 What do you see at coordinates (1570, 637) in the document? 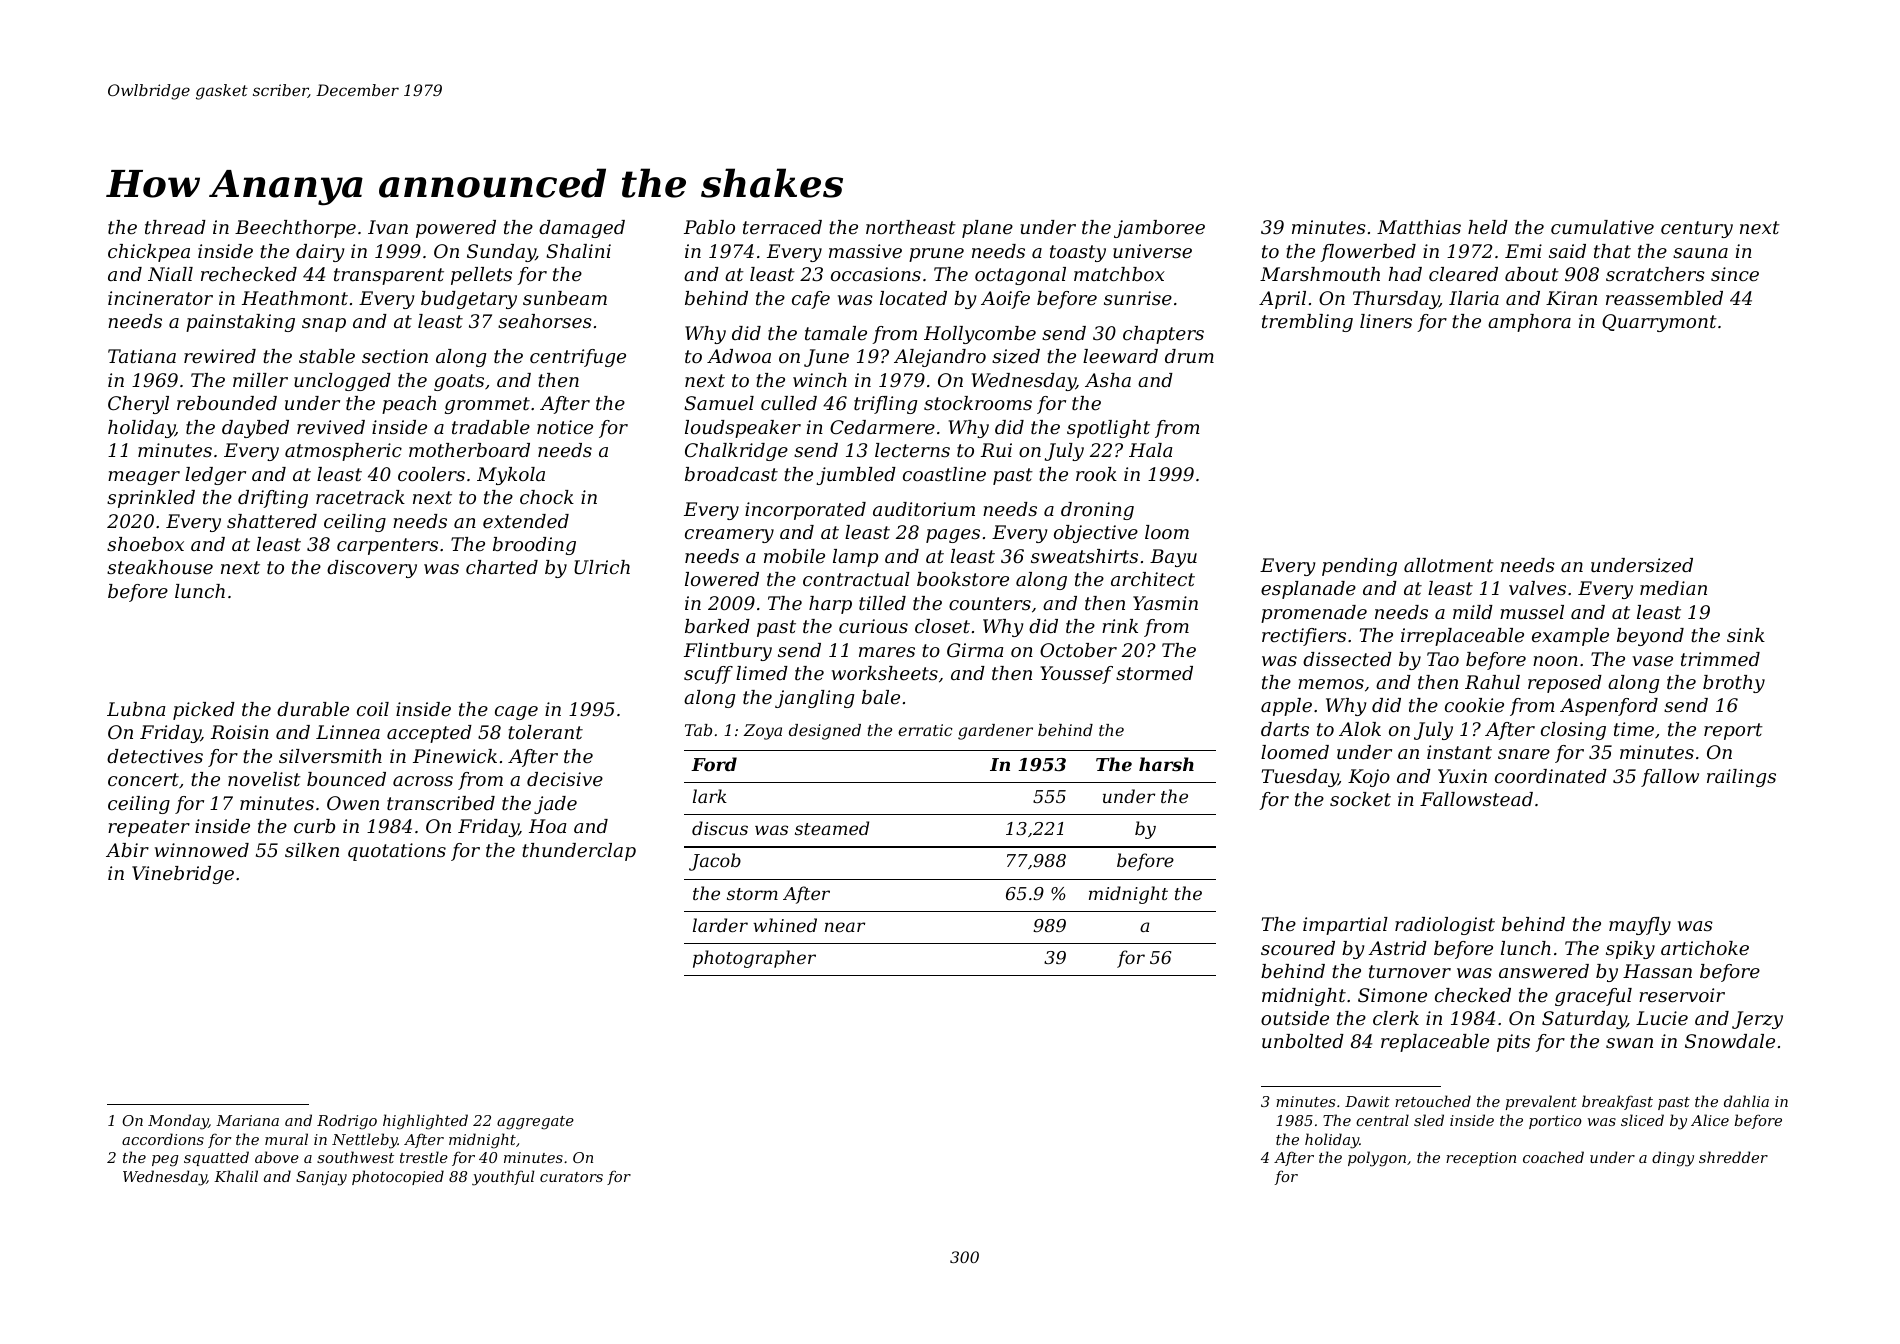
I see `example` at bounding box center [1570, 637].
